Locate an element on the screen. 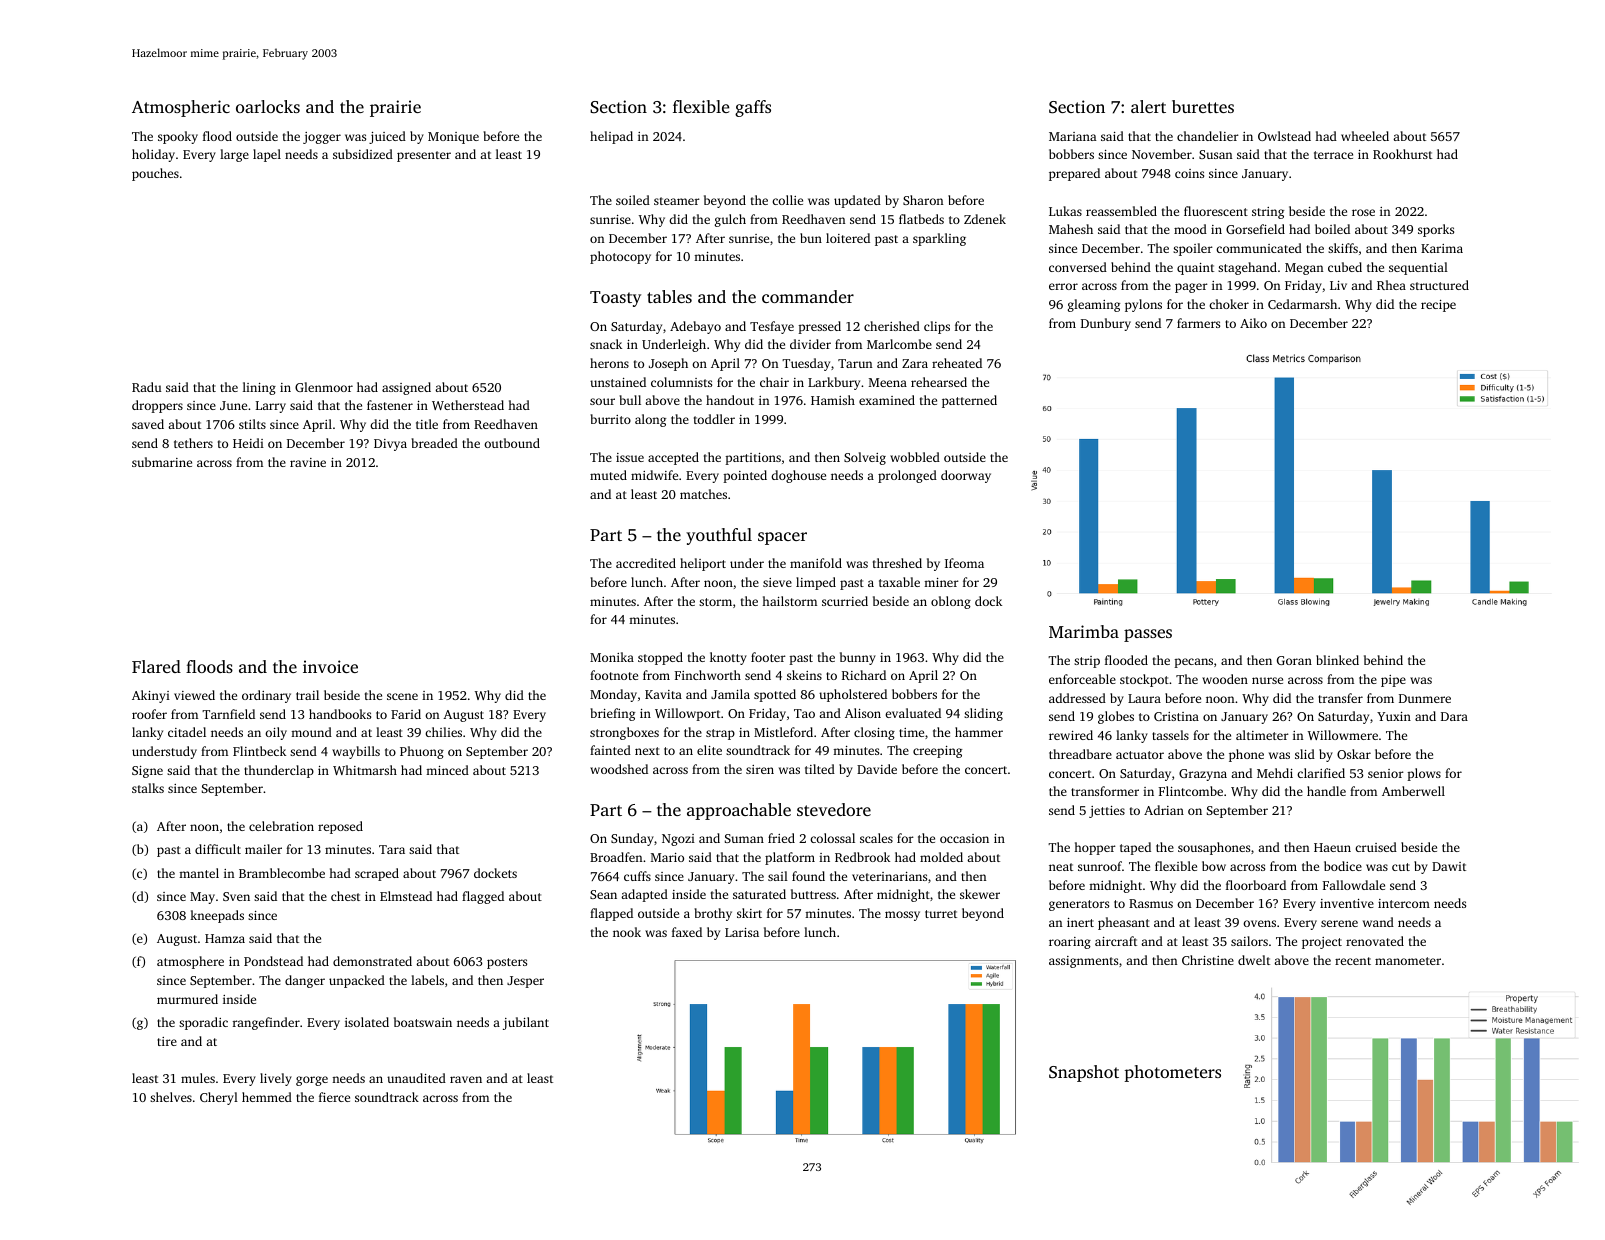 The image size is (1605, 1240). midwife is located at coordinates (654, 475).
